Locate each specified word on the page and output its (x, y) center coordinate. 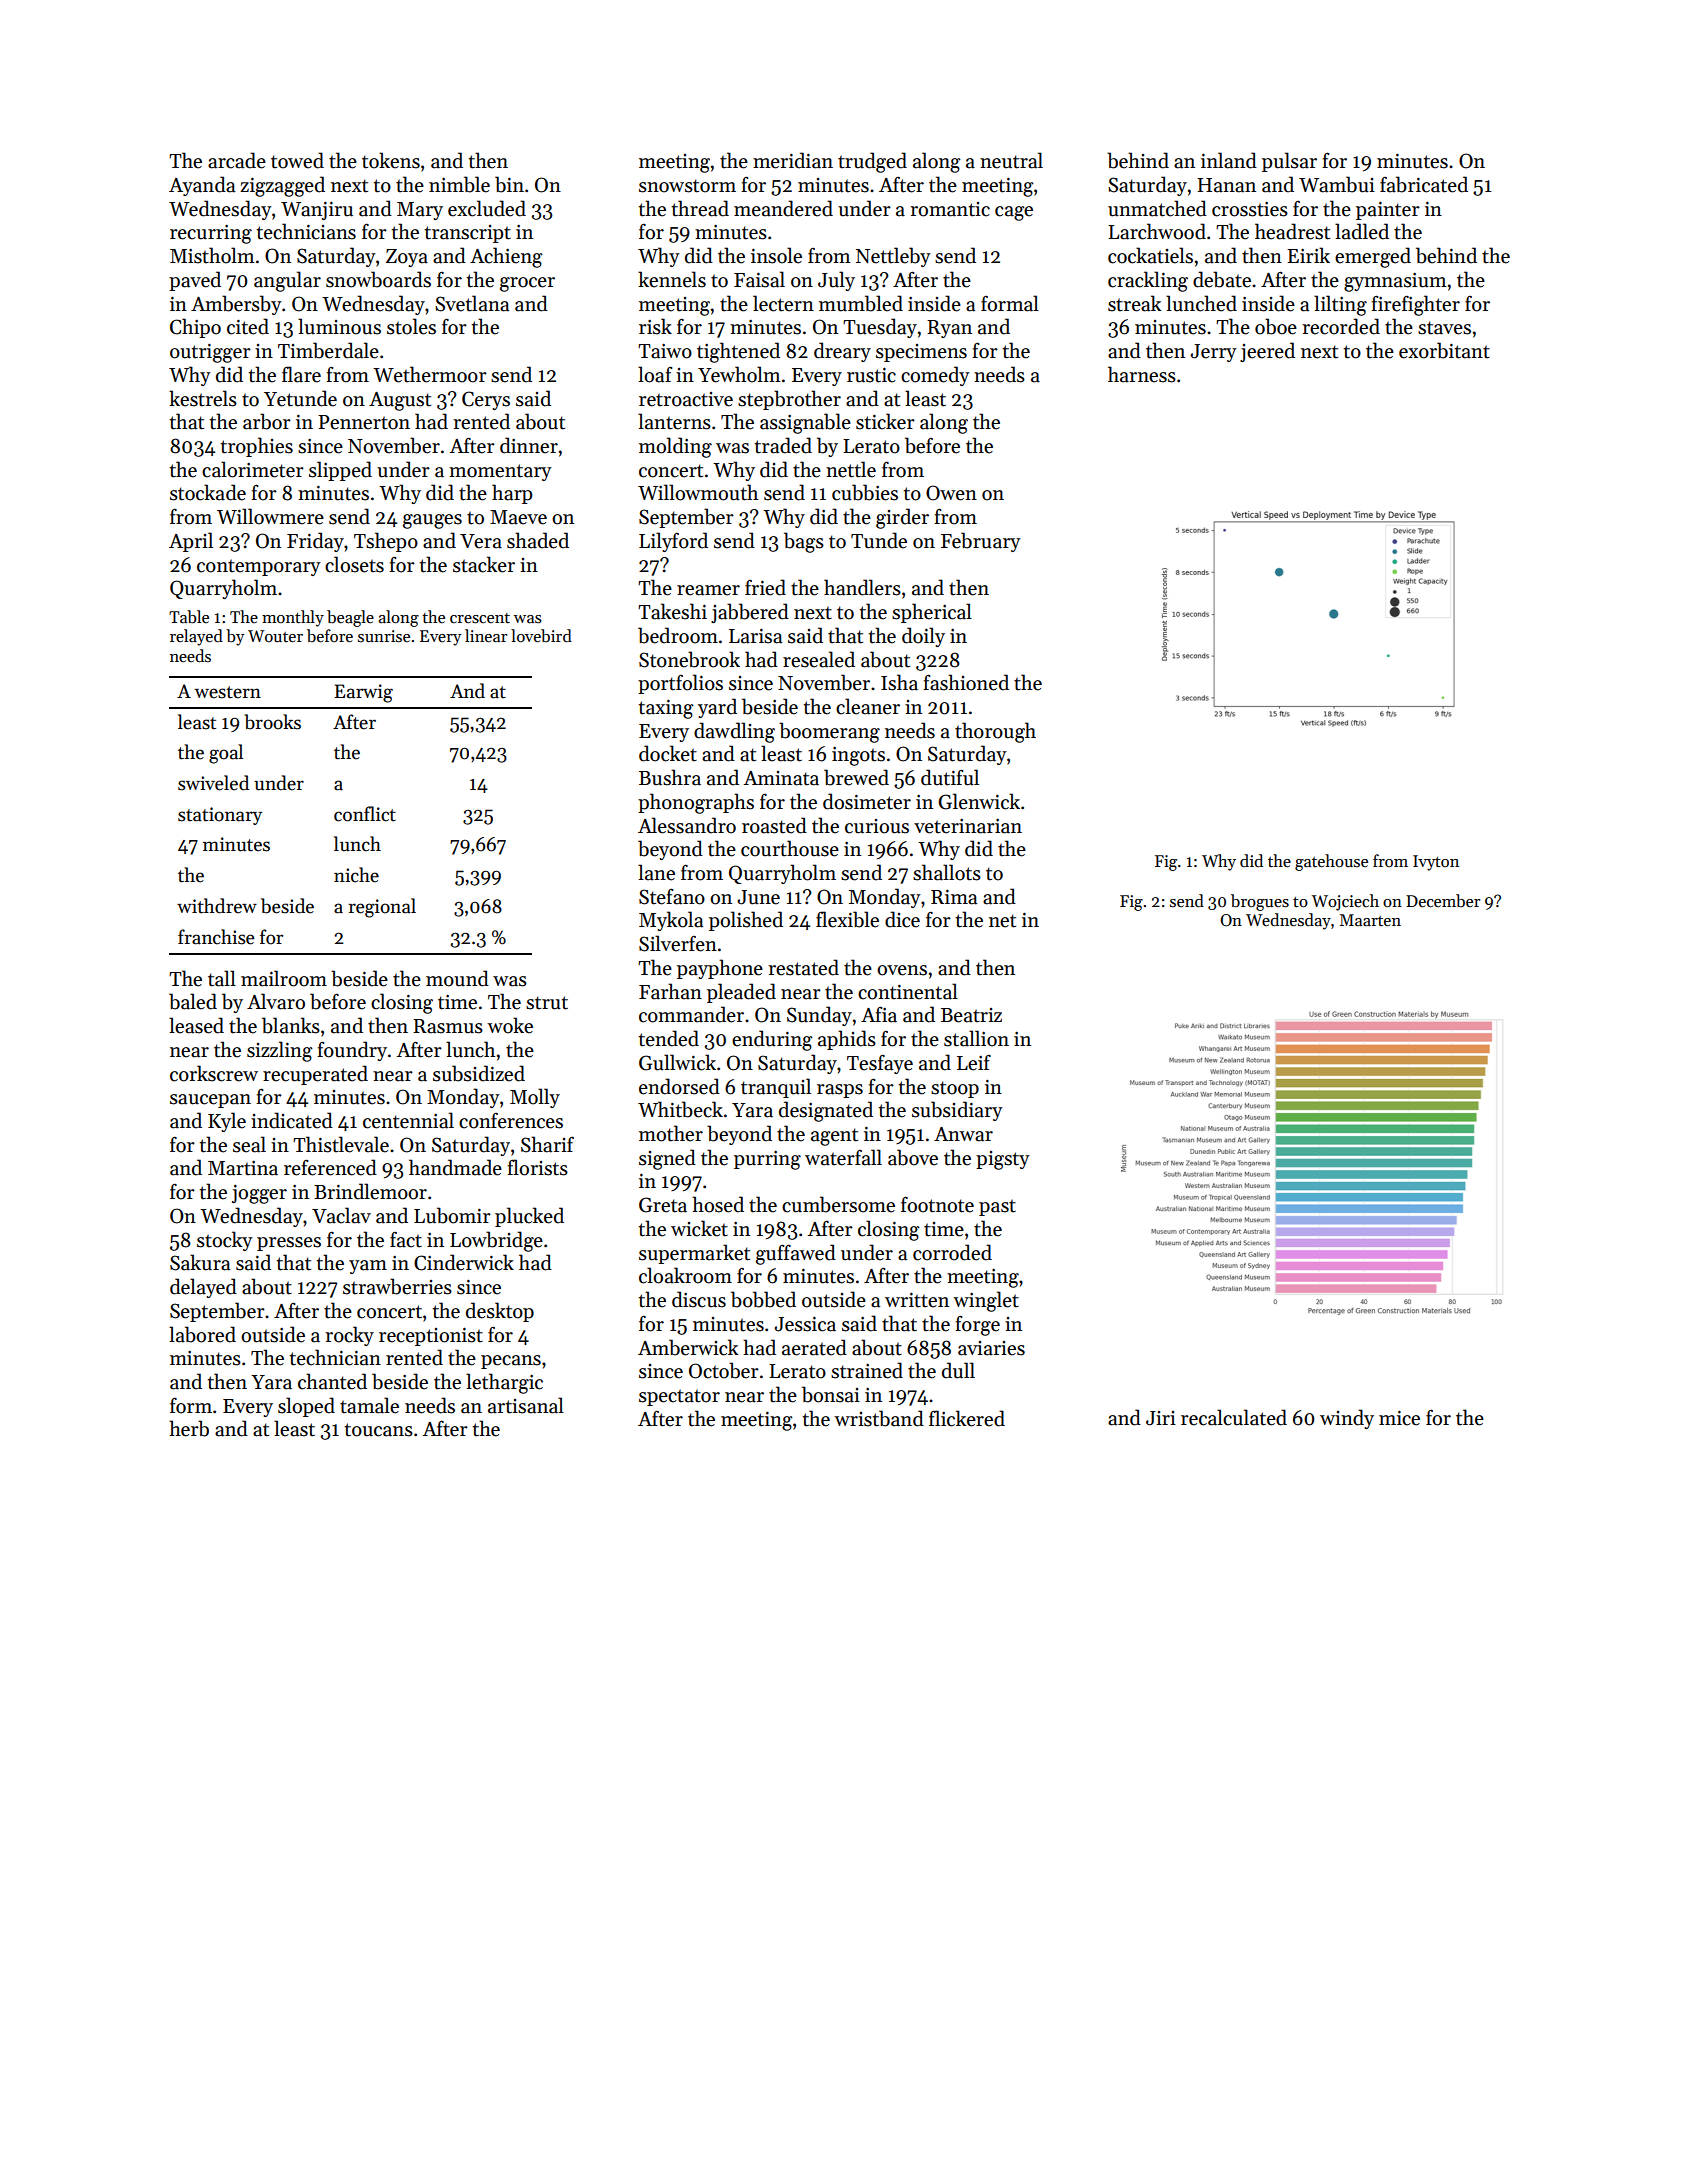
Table (189, 617)
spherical (932, 613)
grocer (527, 284)
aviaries (991, 1348)
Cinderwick (464, 1262)
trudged (872, 162)
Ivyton (1436, 863)
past (997, 1207)
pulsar (1289, 162)
